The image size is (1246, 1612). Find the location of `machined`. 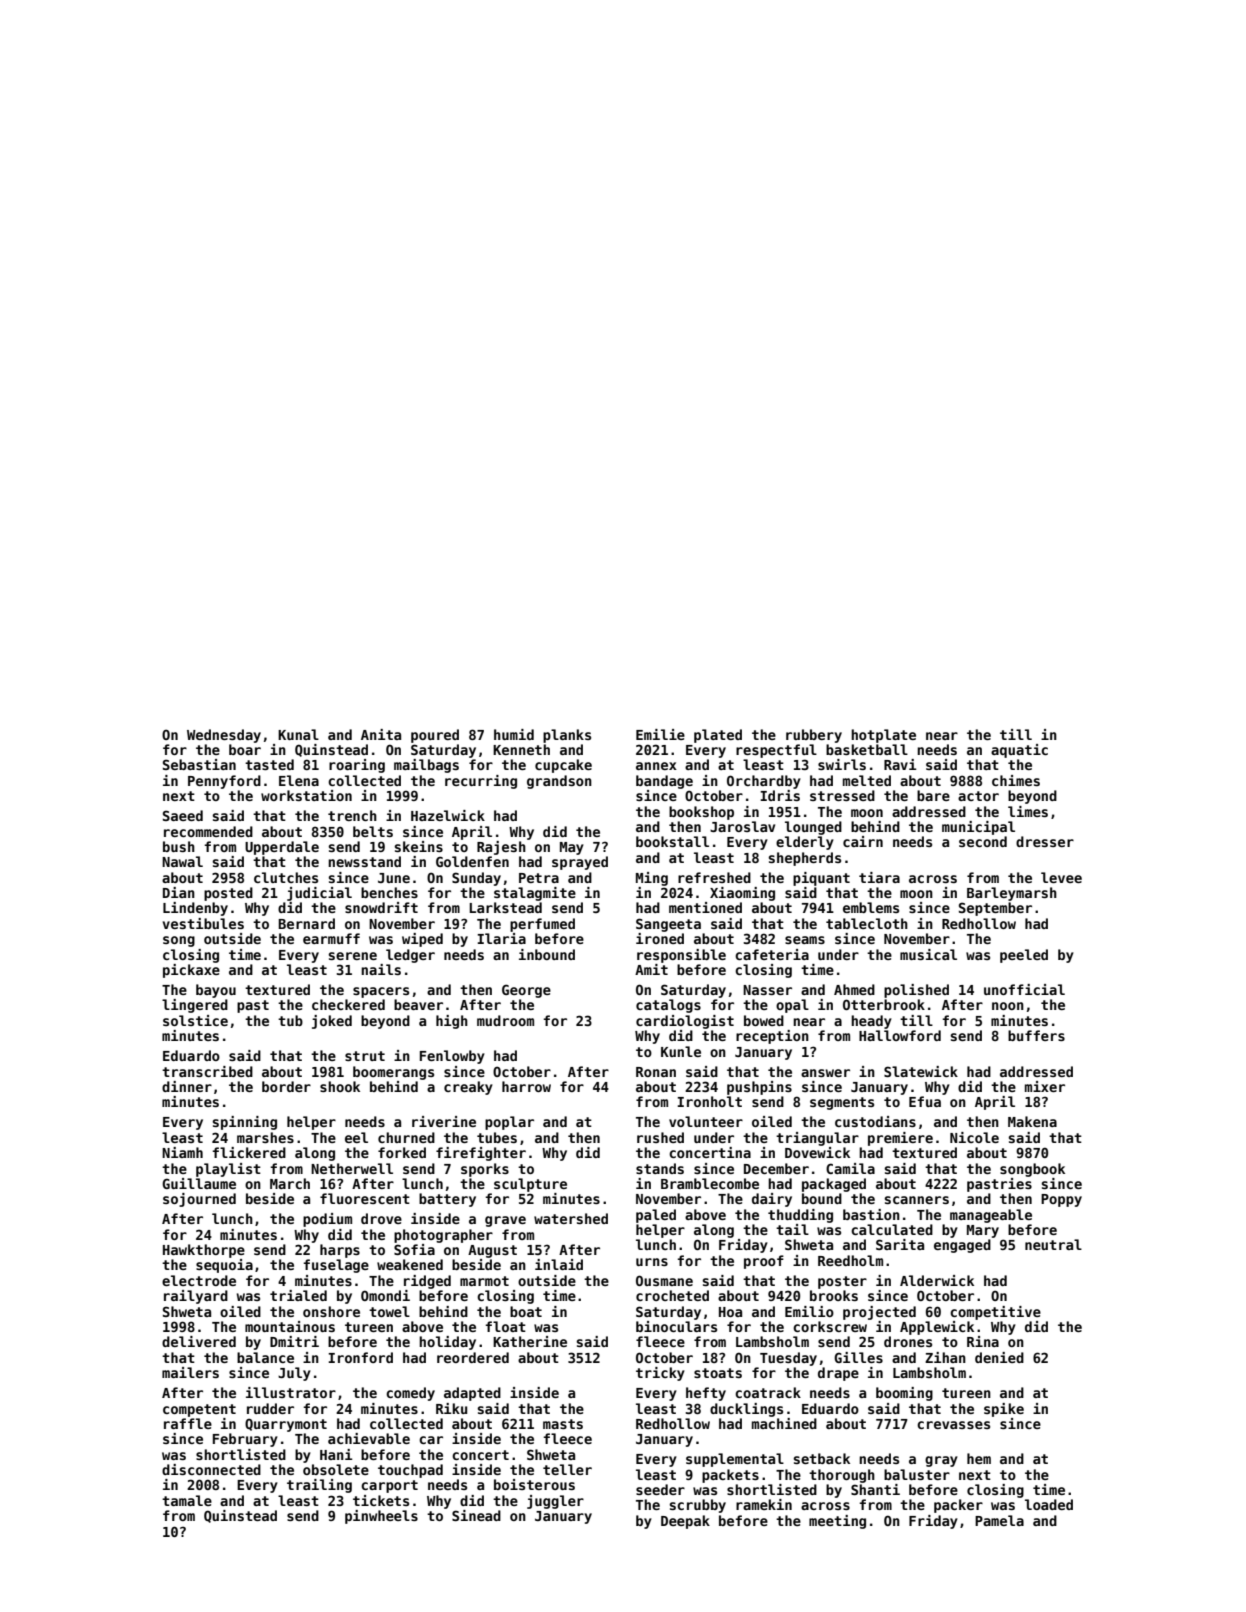

machined is located at coordinates (784, 1423).
